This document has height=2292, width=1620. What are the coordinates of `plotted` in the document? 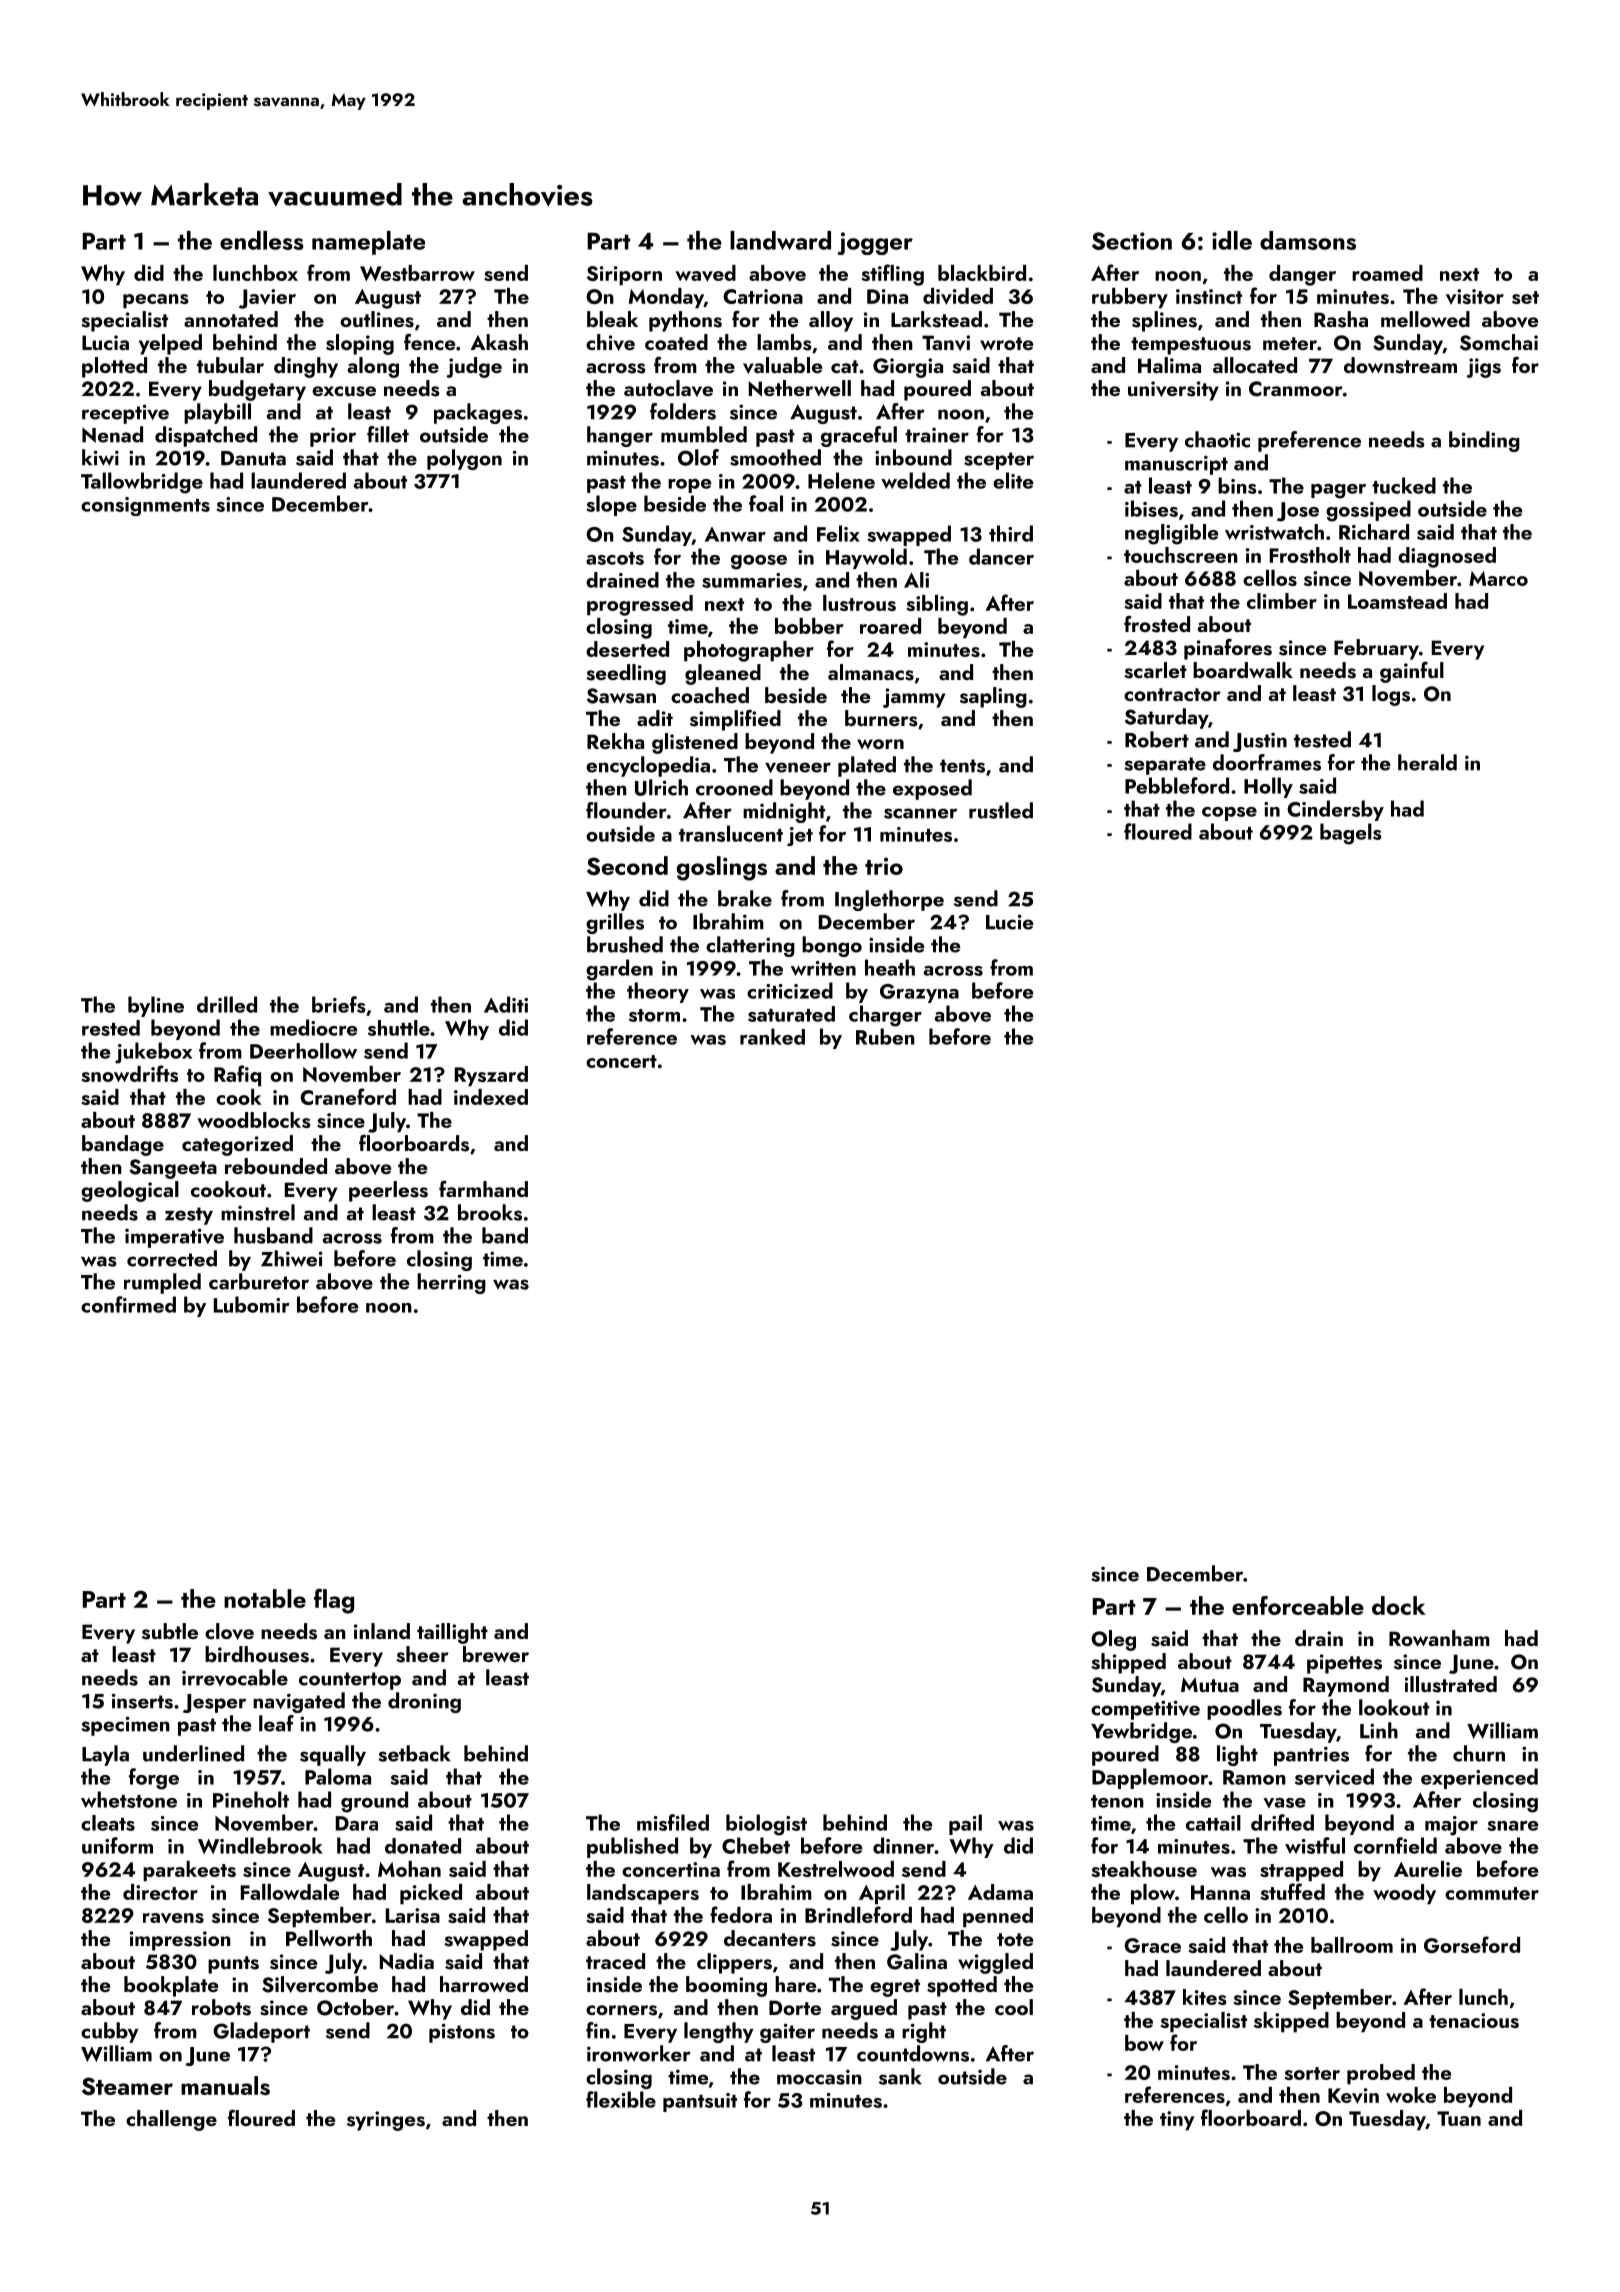 It's located at (114, 367).
